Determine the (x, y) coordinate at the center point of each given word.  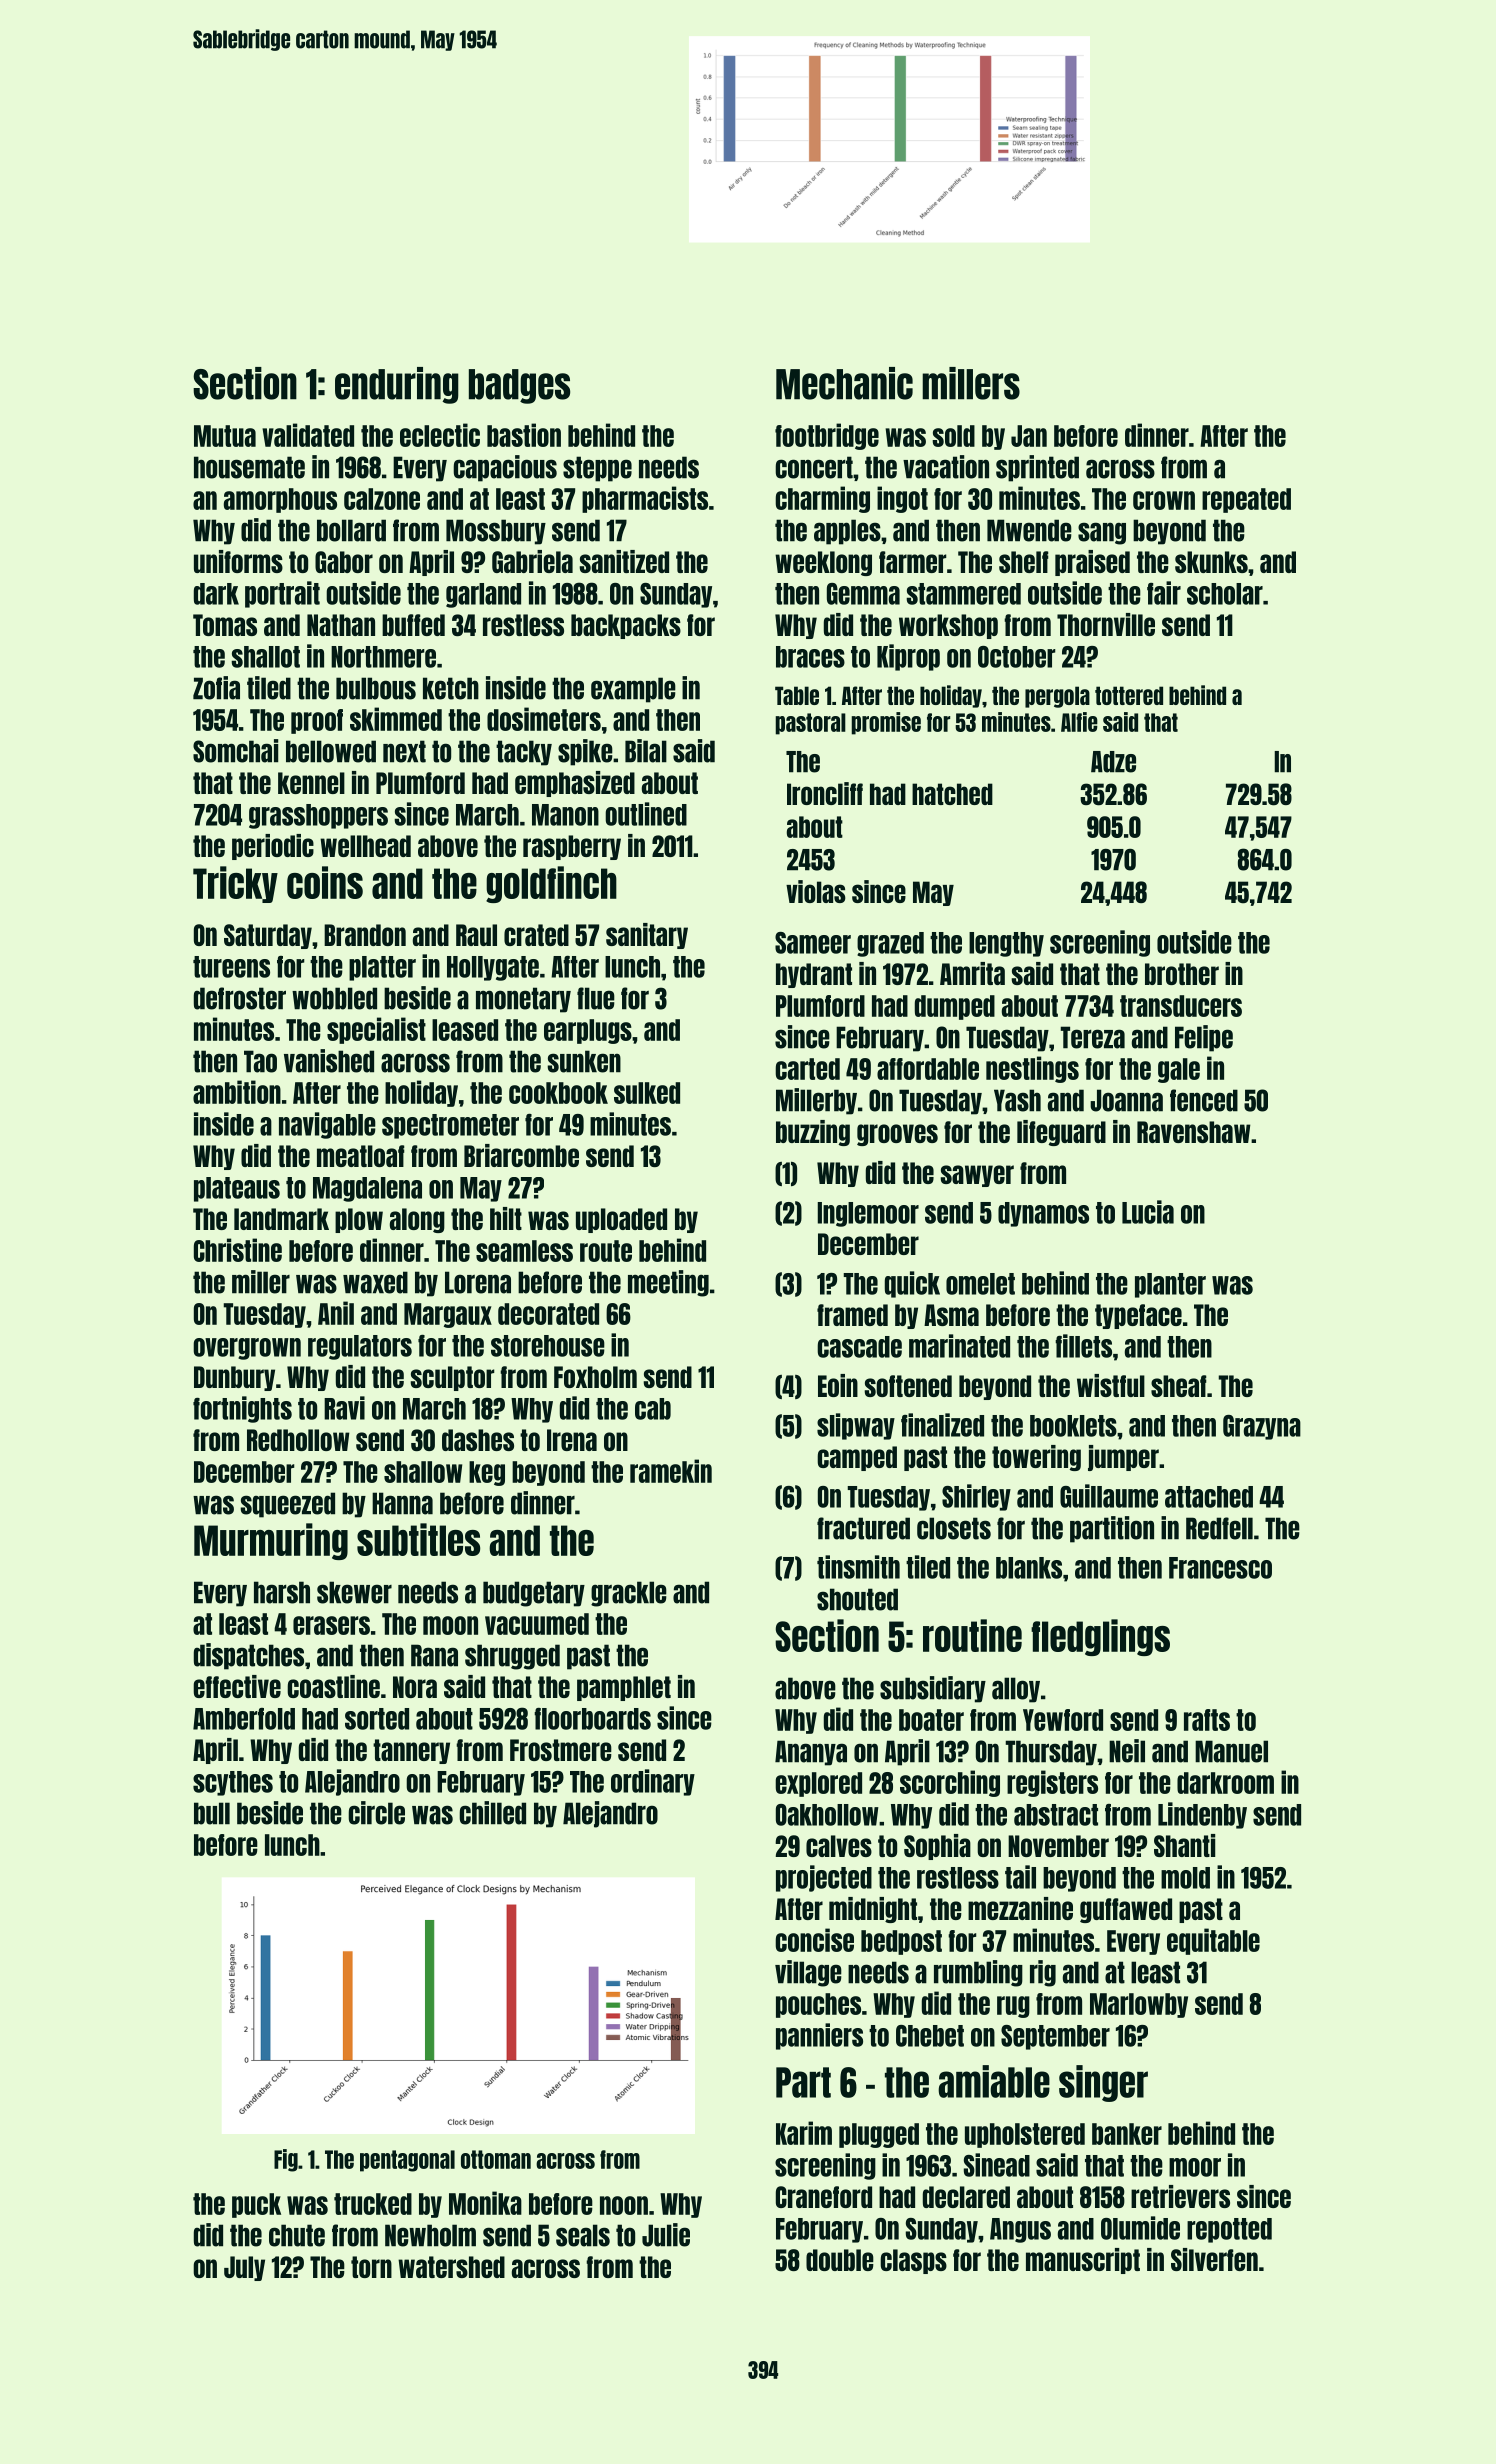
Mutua (225, 436)
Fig (286, 2160)
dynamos (1043, 1214)
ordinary (653, 1782)
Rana (434, 1655)
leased (465, 1030)
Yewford (1063, 1720)
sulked (647, 1093)
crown (1164, 500)
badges (519, 386)
